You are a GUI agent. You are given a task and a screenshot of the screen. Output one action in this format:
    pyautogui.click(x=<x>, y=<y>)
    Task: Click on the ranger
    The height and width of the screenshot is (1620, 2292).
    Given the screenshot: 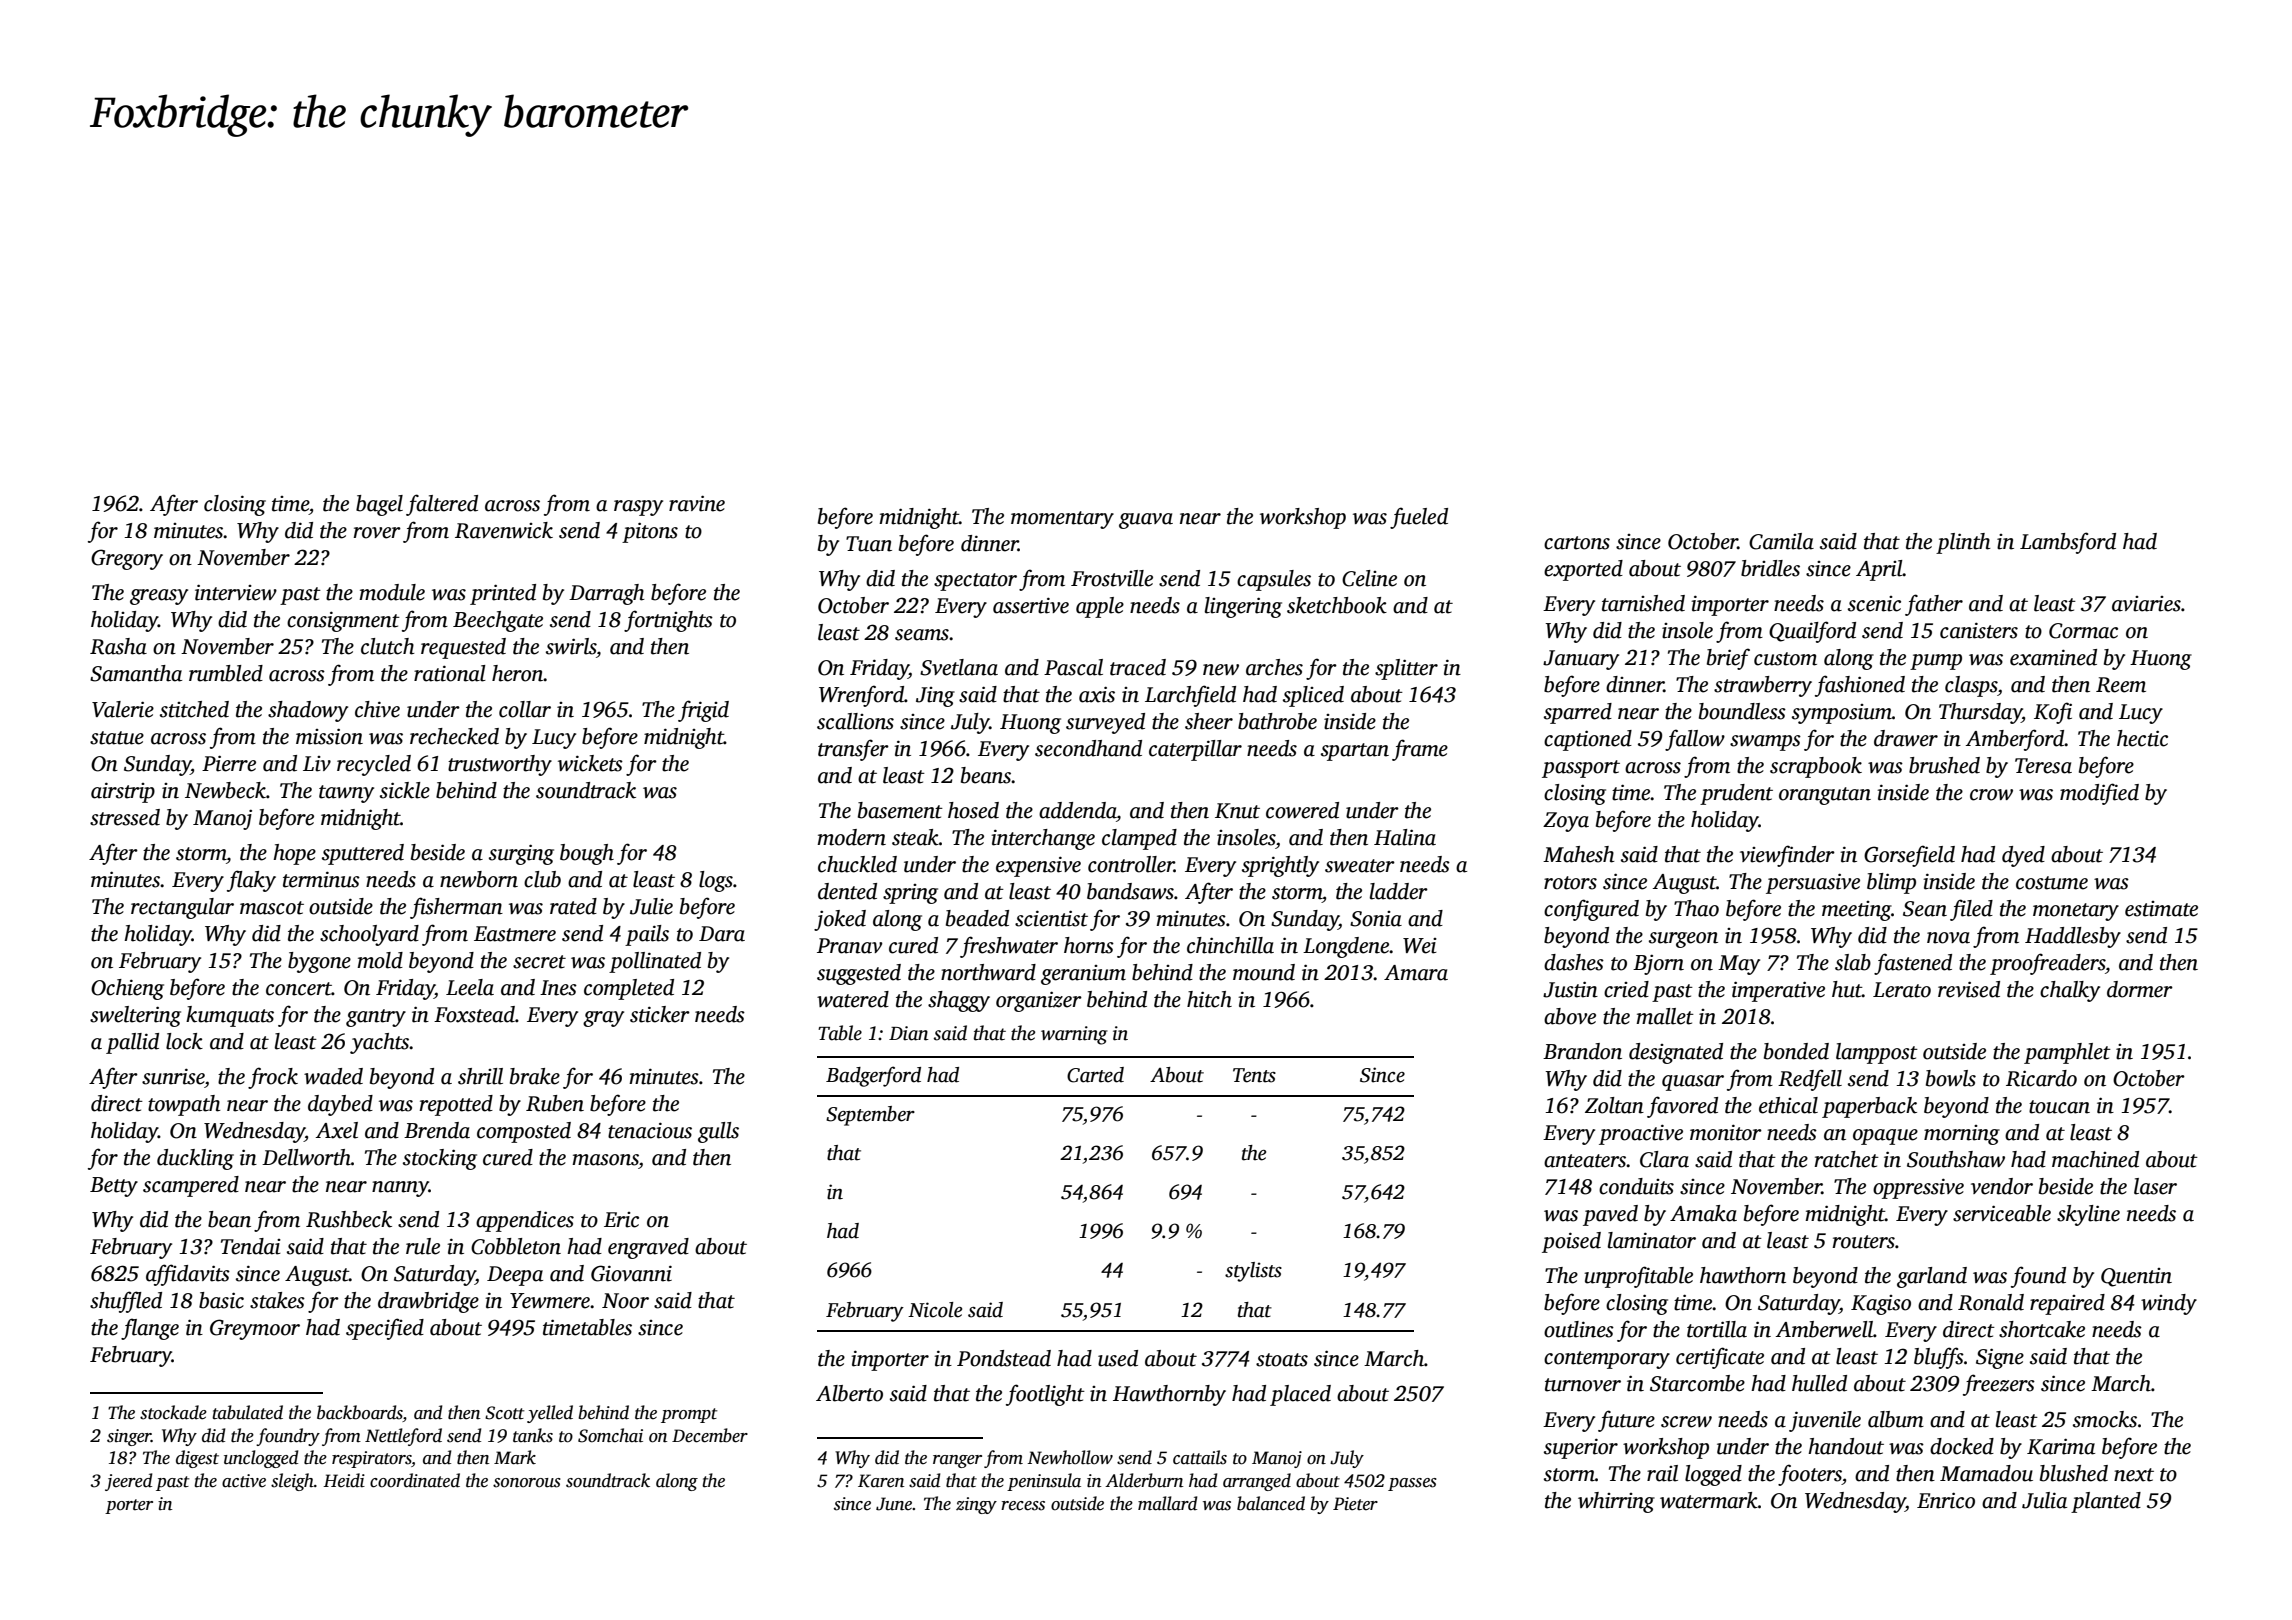 What is the action you would take?
    pyautogui.click(x=957, y=1461)
